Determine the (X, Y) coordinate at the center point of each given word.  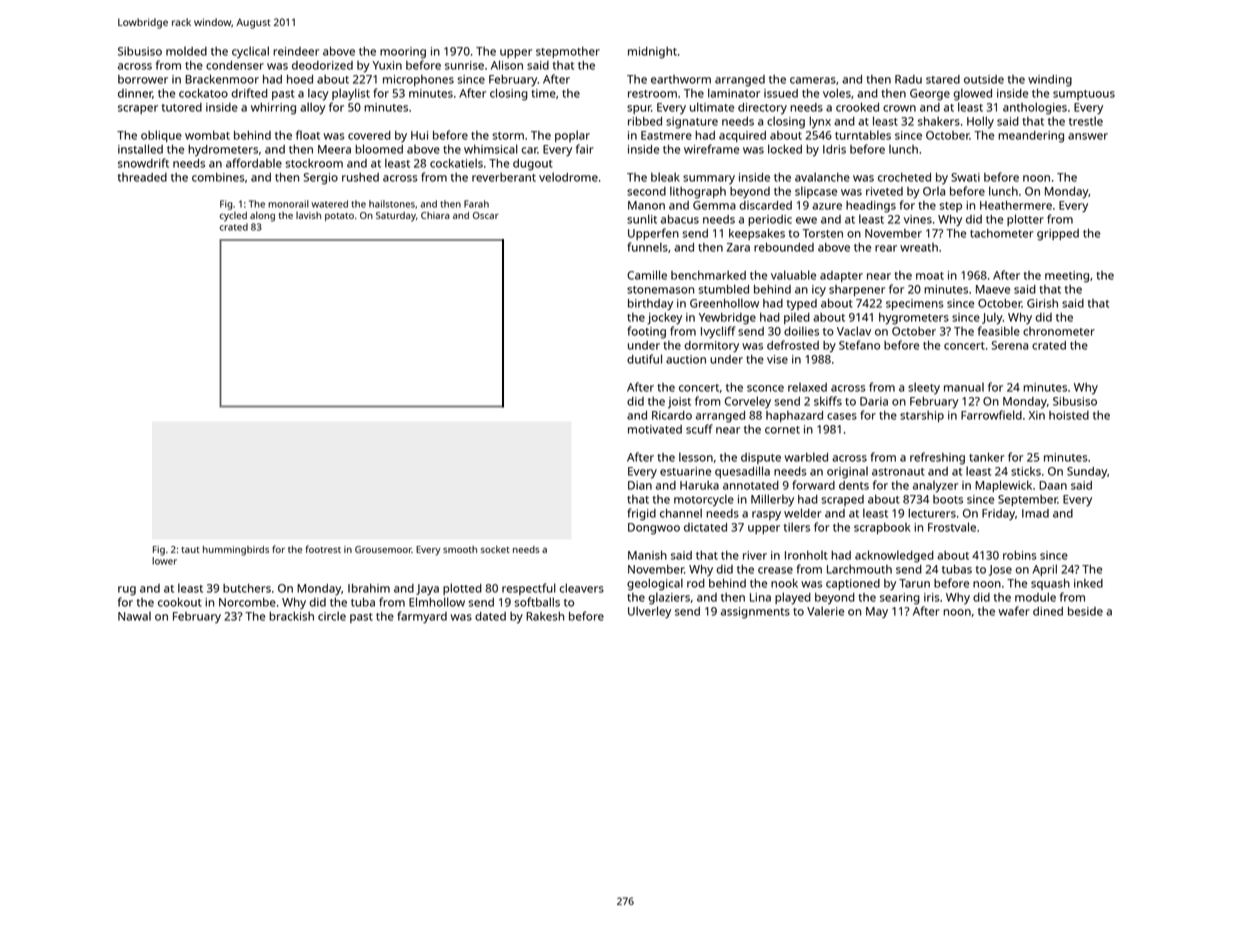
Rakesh (545, 616)
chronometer (1059, 331)
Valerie (825, 611)
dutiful (644, 359)
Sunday (1087, 473)
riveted (884, 191)
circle (332, 616)
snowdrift (143, 163)
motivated (655, 429)
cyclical (250, 52)
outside (984, 79)
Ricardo (672, 415)
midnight (652, 53)
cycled (233, 217)
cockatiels (456, 163)
